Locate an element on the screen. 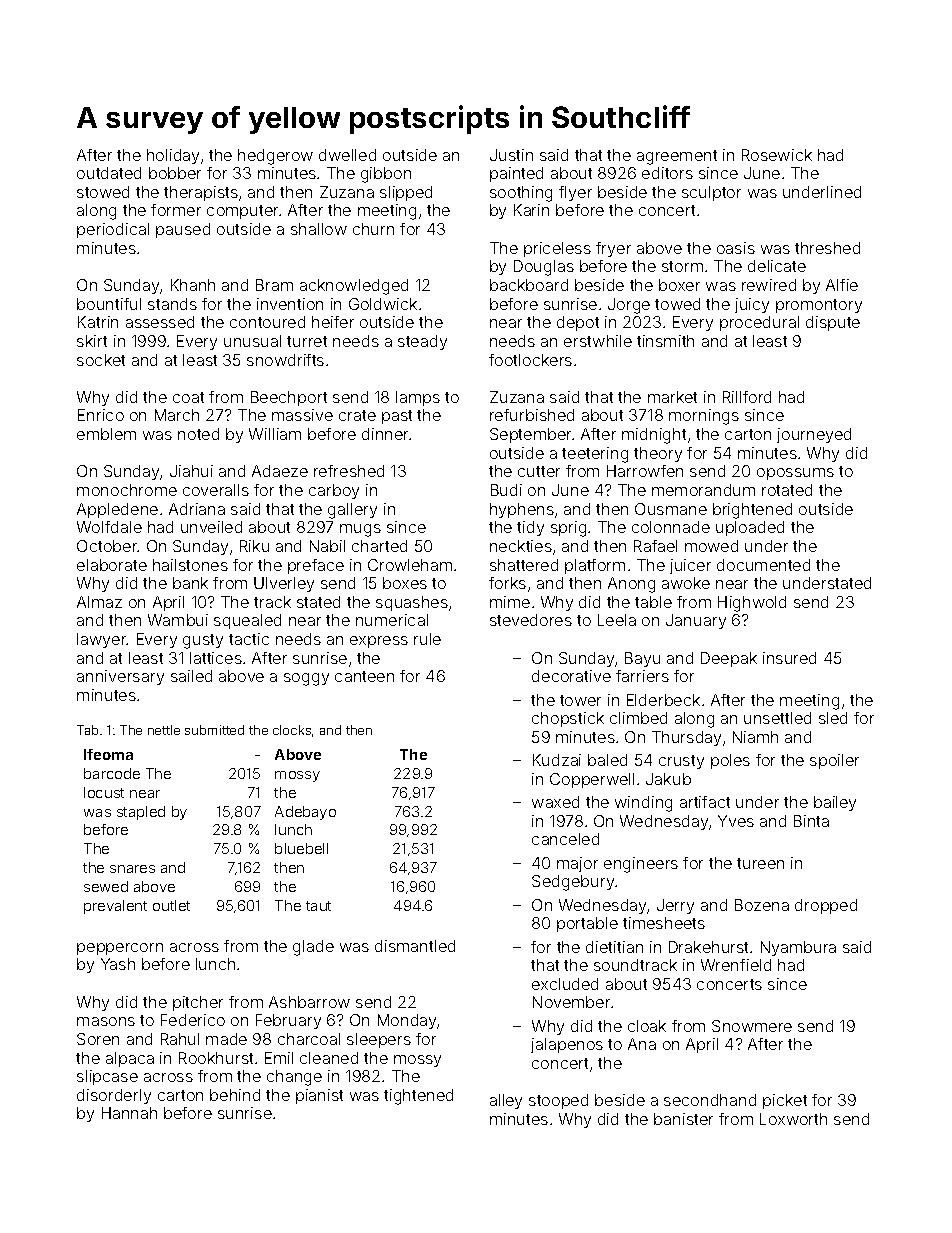 The image size is (952, 1233). boxes is located at coordinates (405, 583).
